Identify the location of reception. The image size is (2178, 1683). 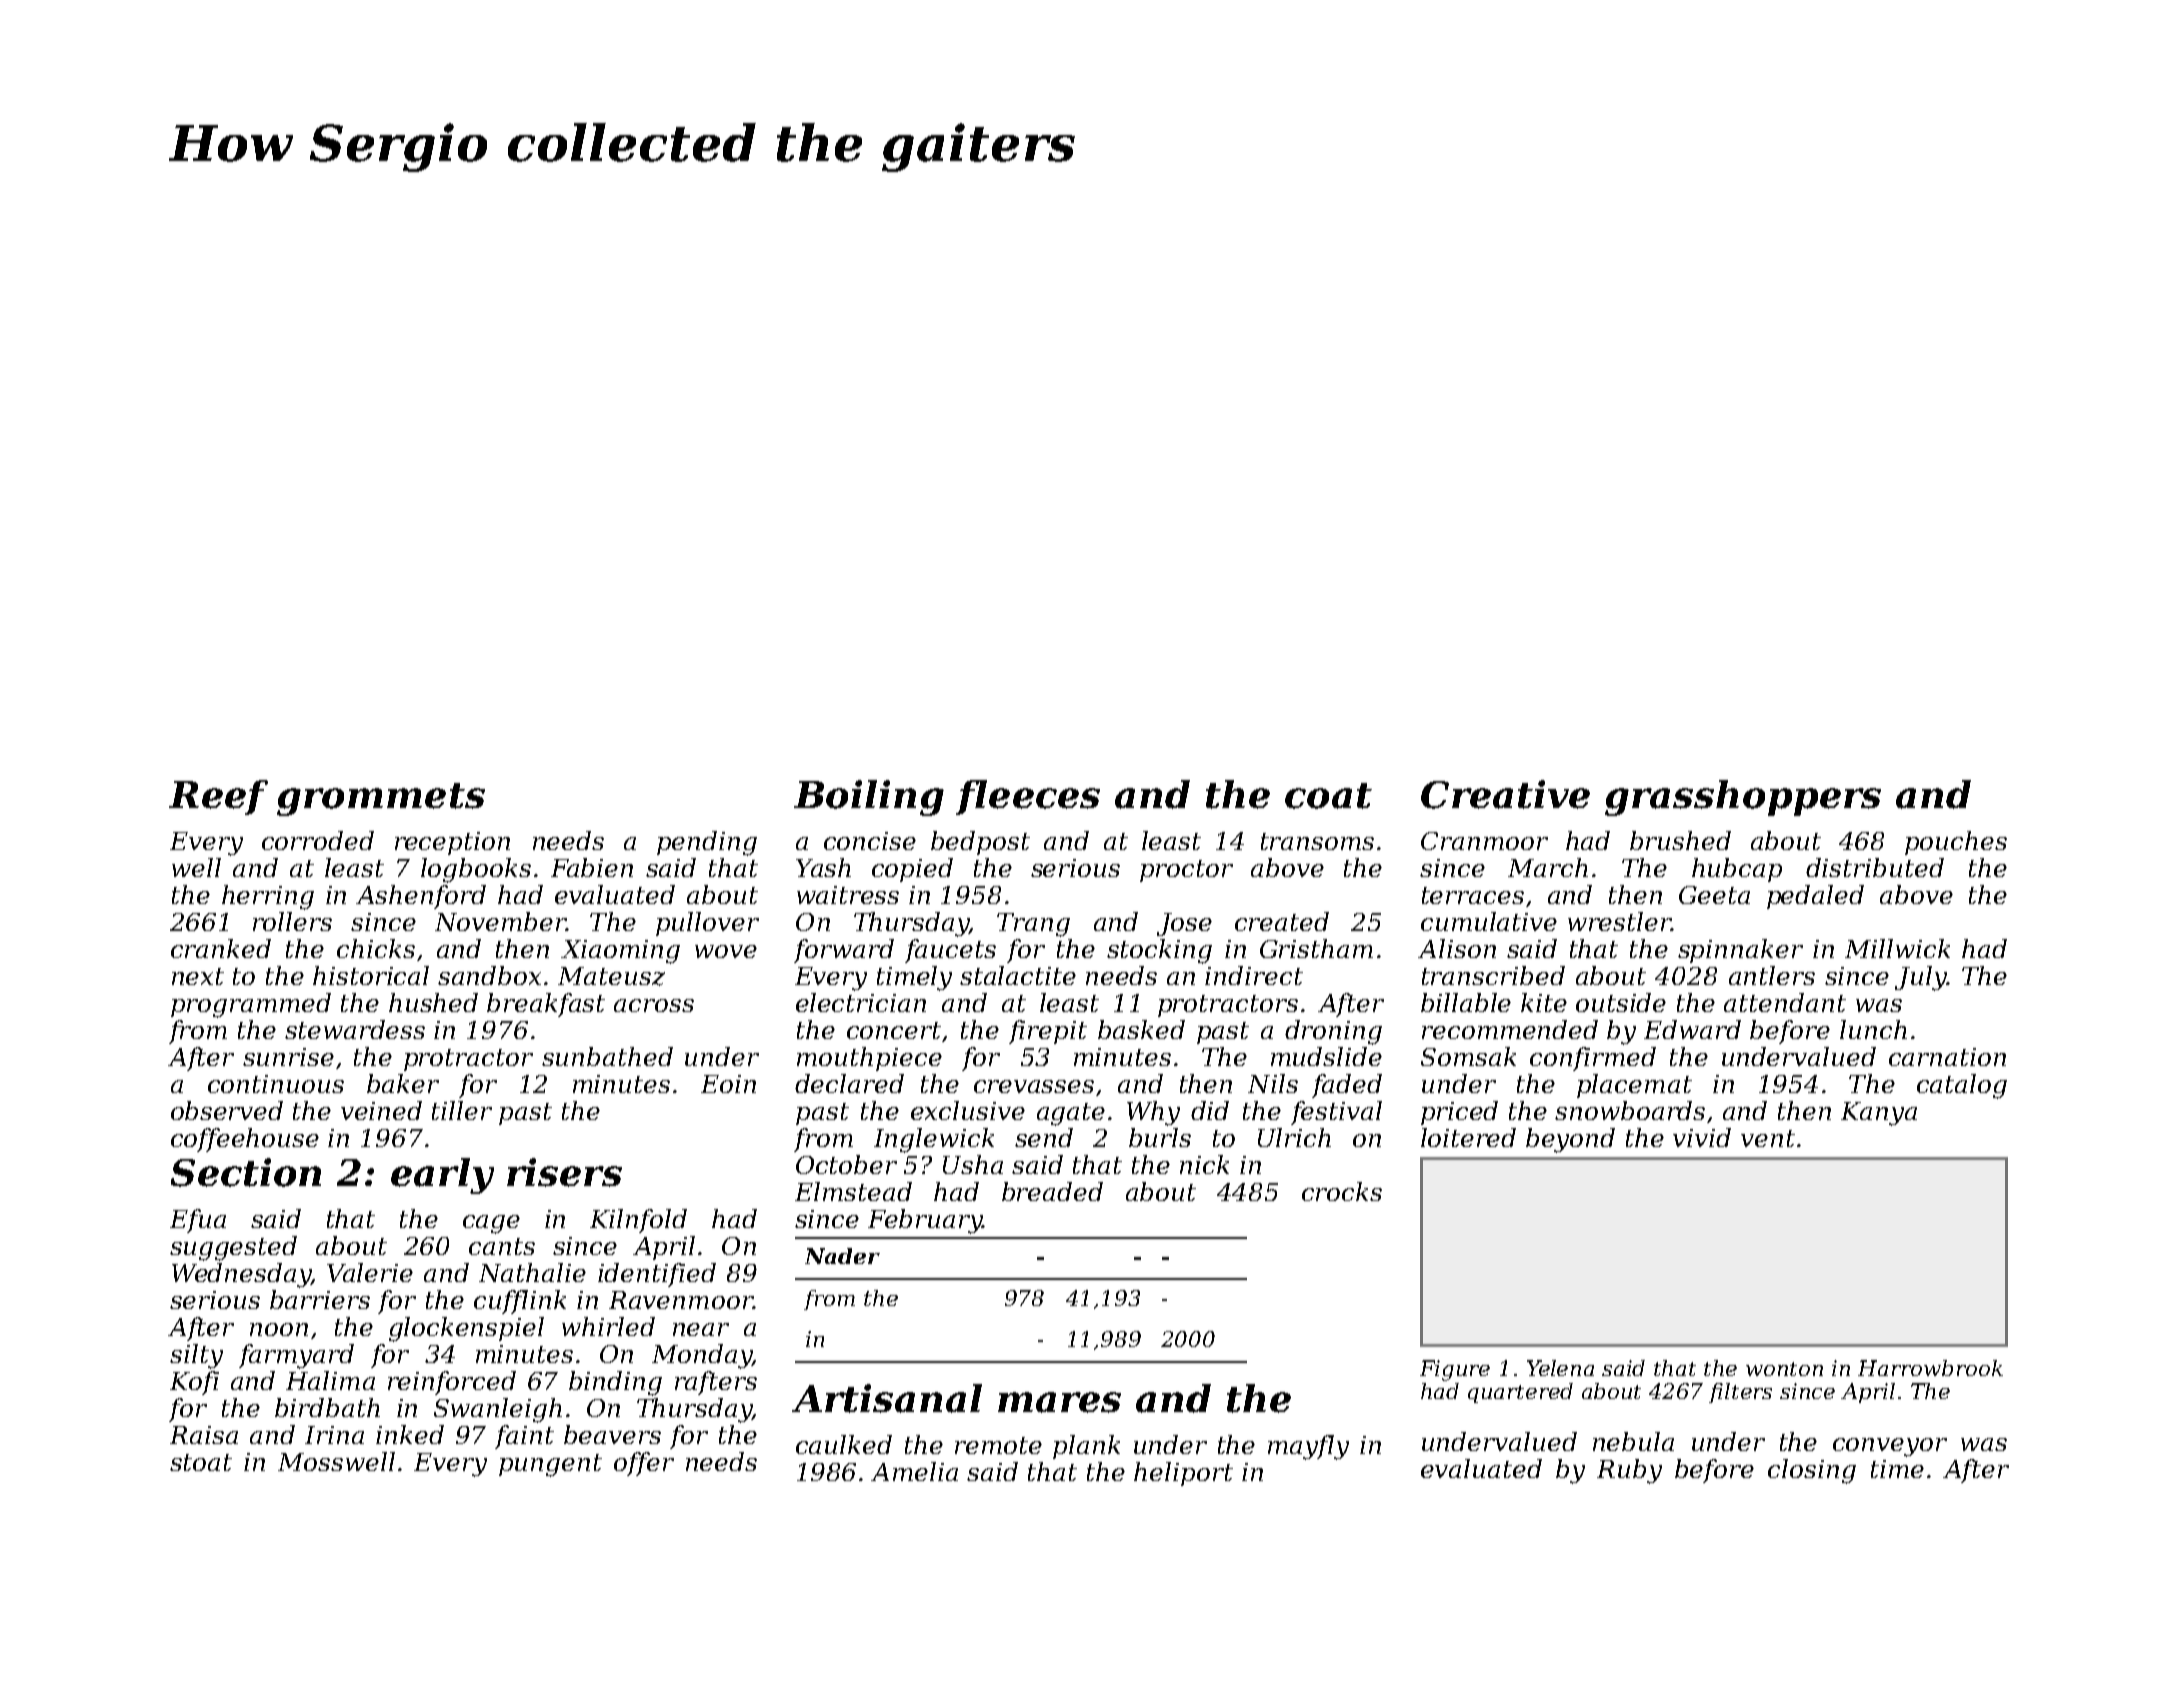
(452, 843).
